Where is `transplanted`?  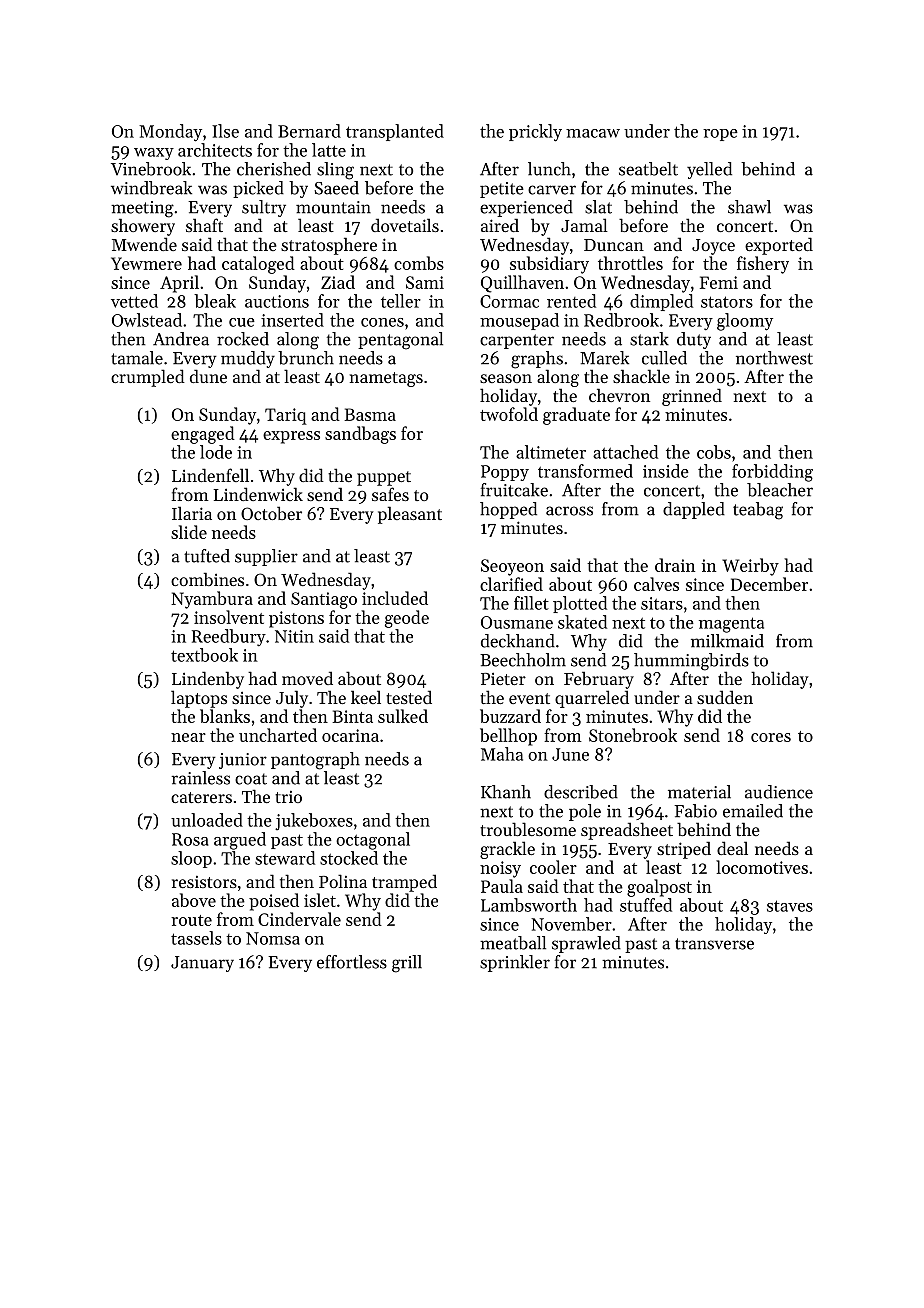
transplanted is located at coordinates (395, 132).
